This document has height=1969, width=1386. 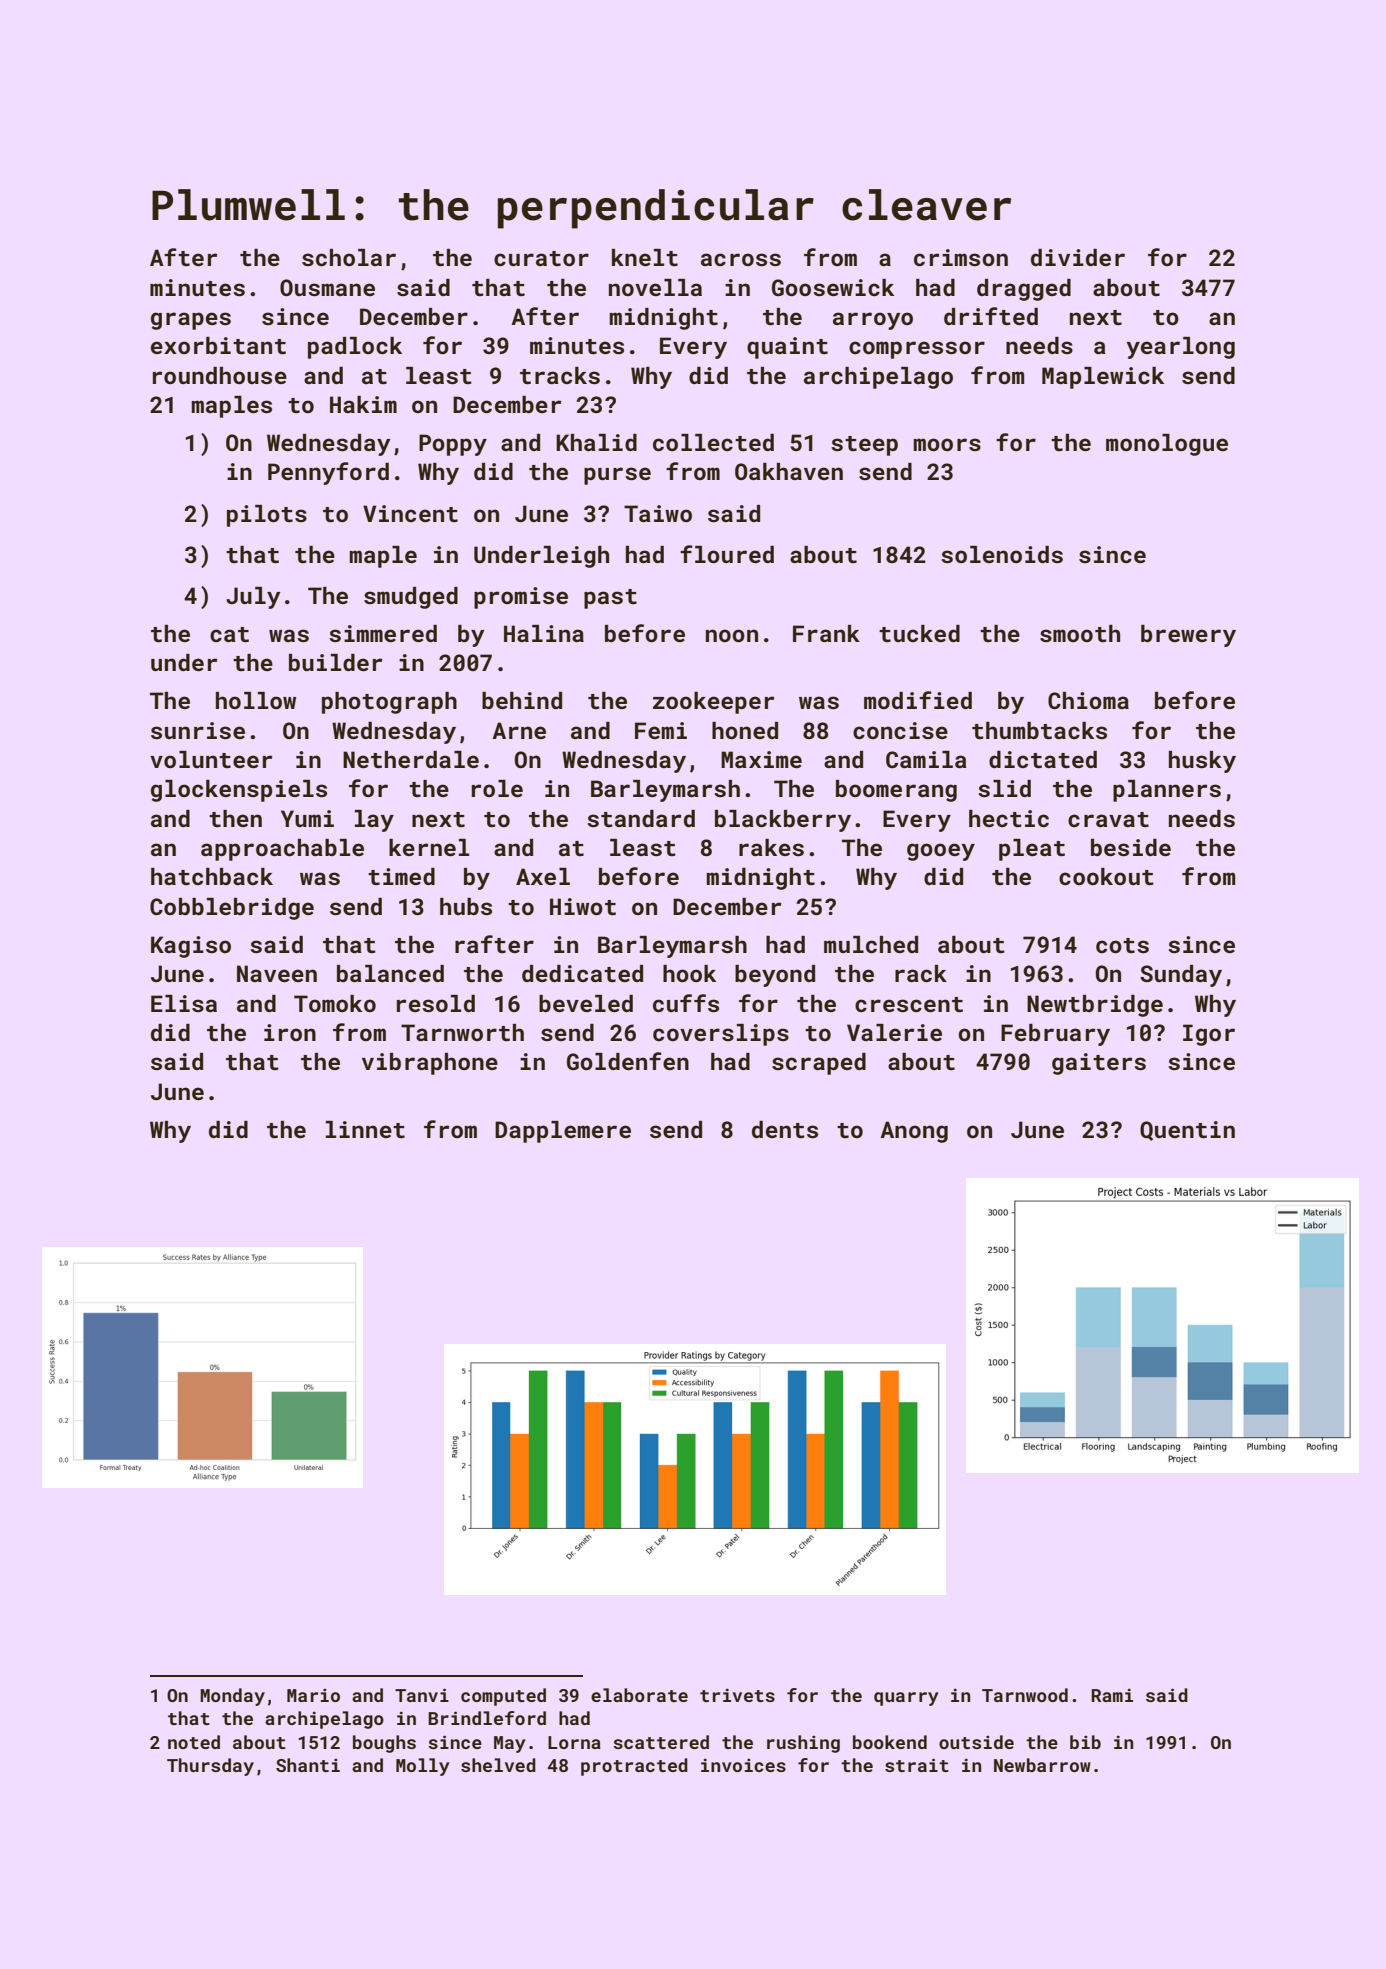 I want to click on monologue, so click(x=1167, y=445).
